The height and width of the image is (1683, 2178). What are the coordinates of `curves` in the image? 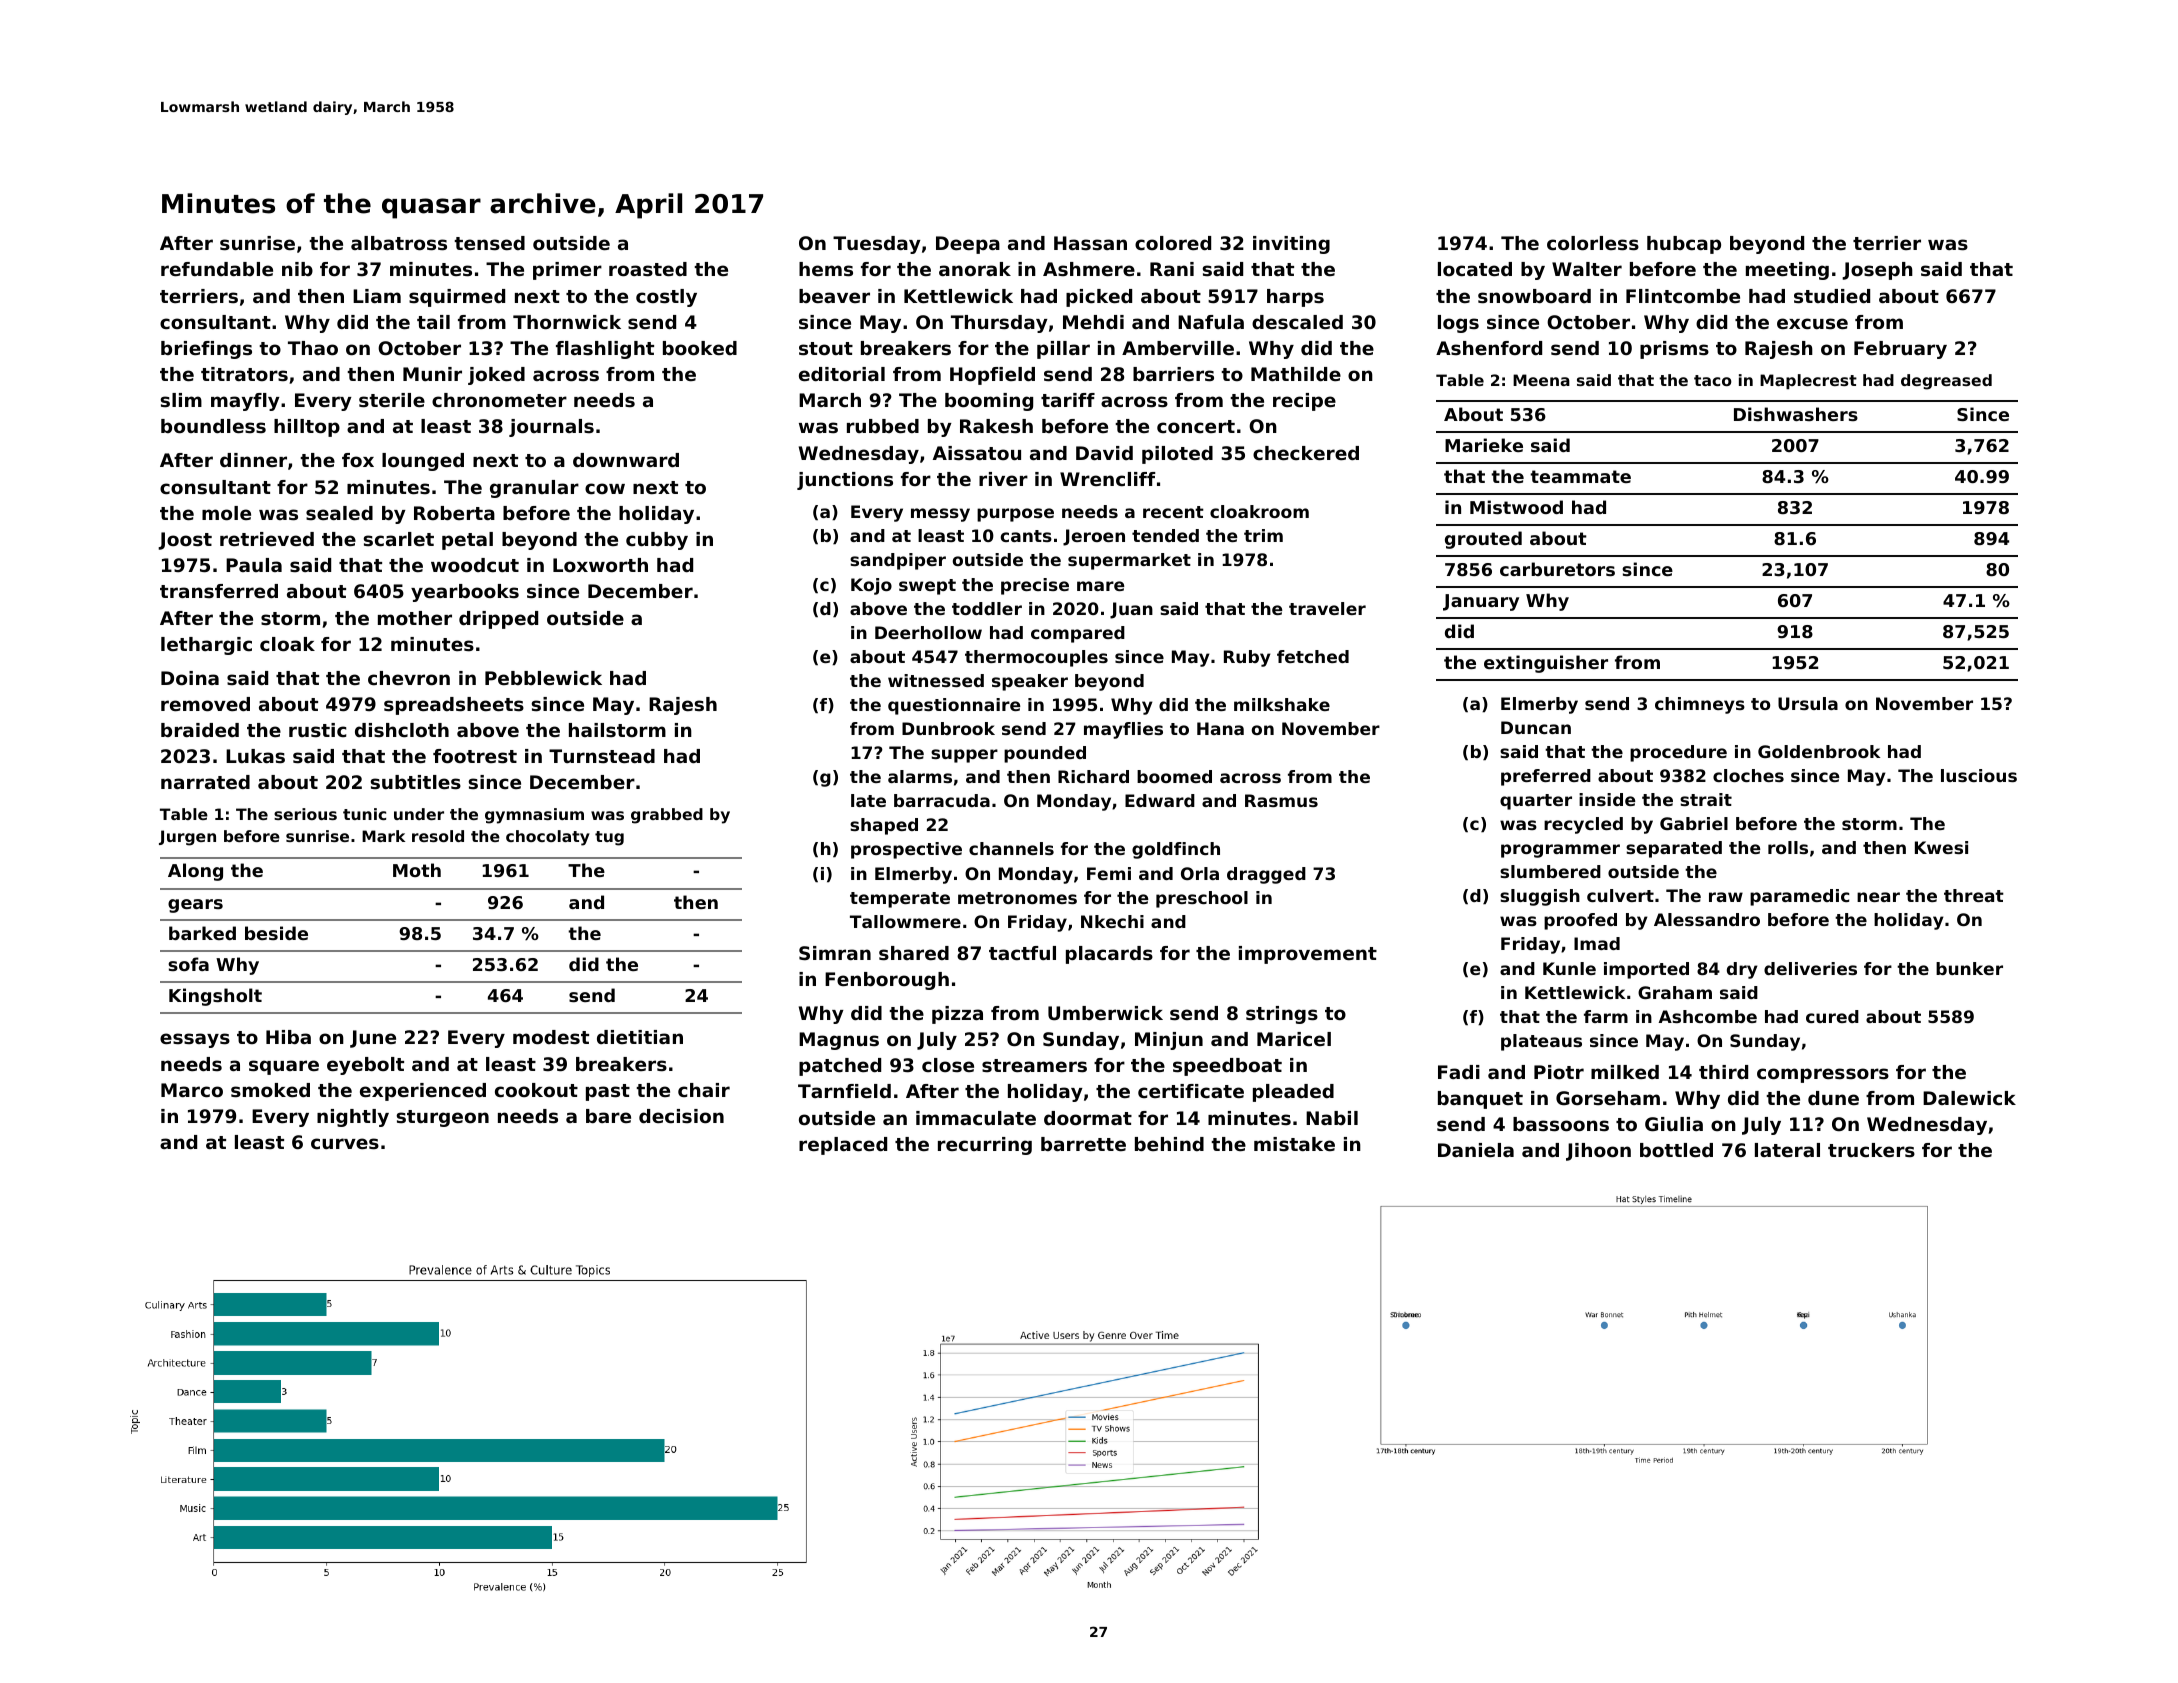 It's located at (345, 1143).
